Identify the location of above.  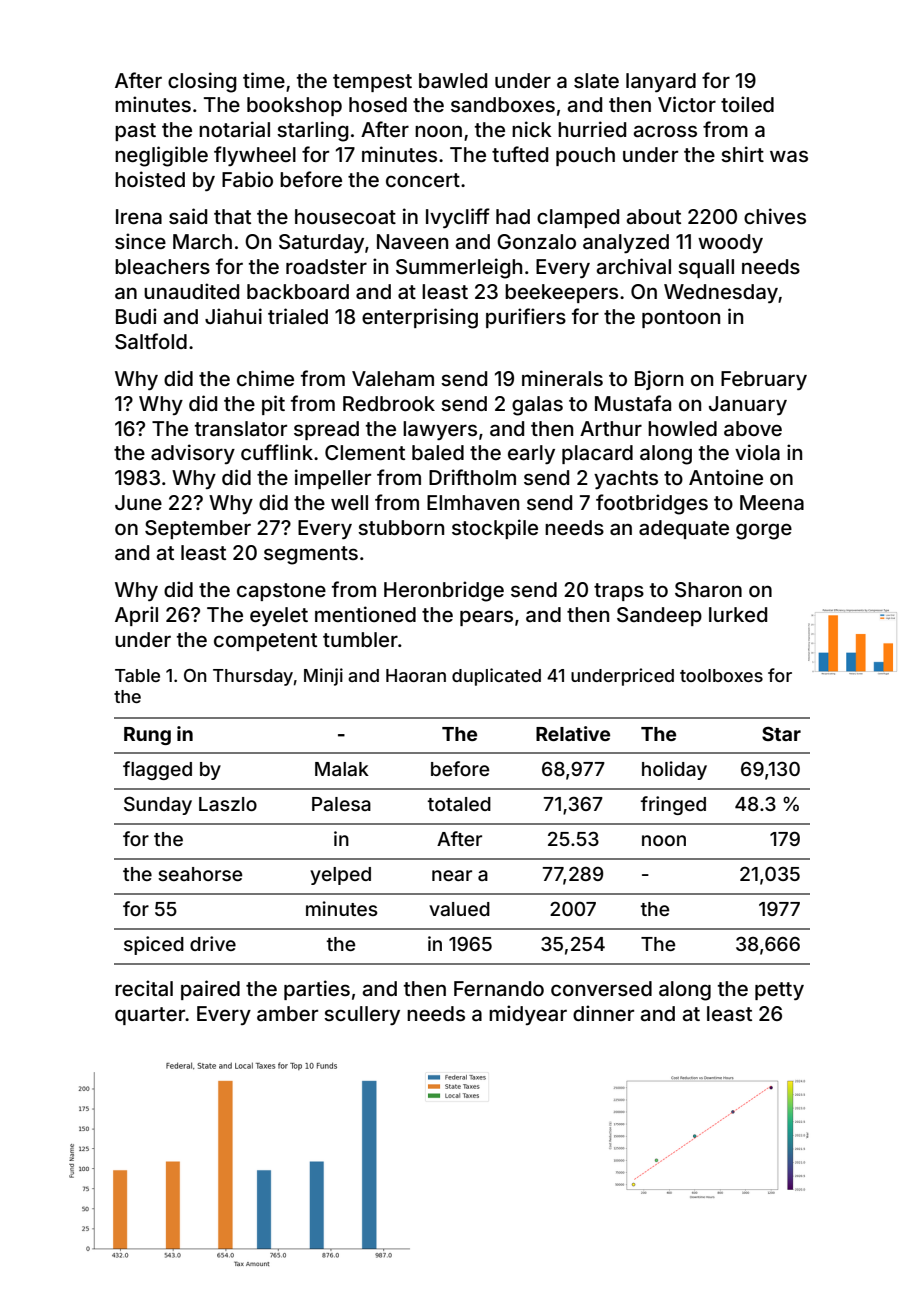
(753, 428).
